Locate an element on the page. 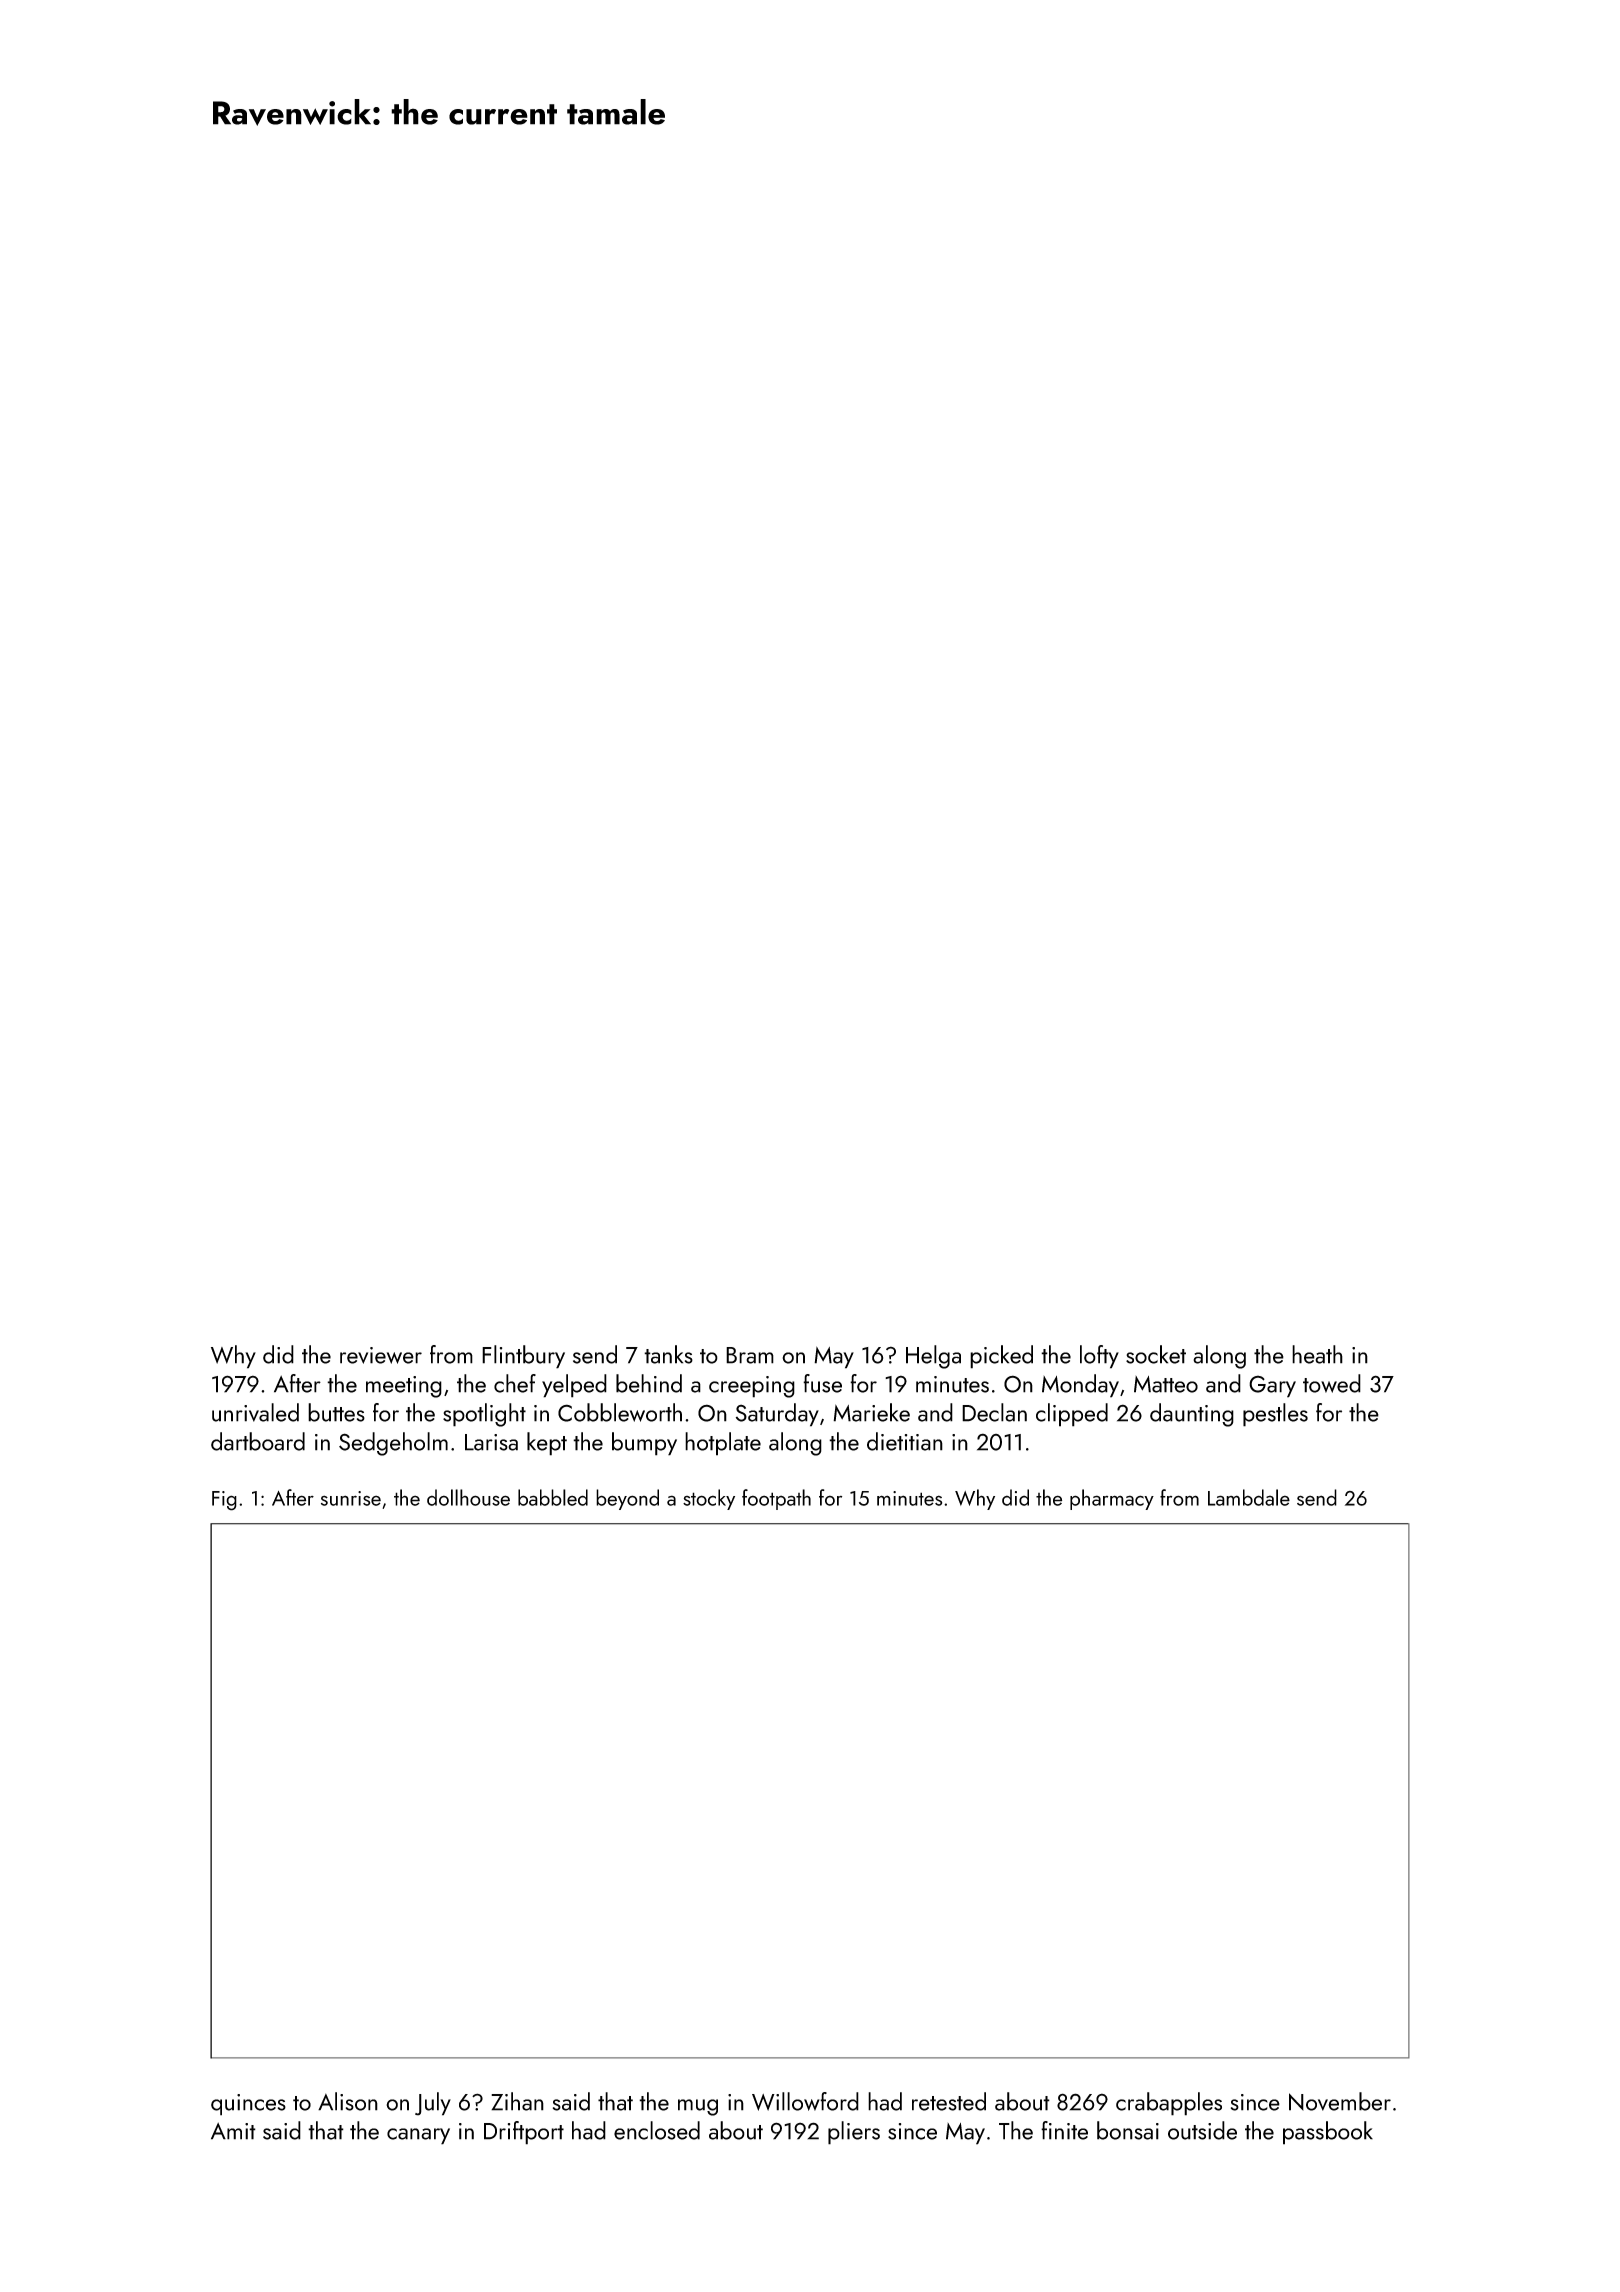  Fig is located at coordinates (224, 1501).
